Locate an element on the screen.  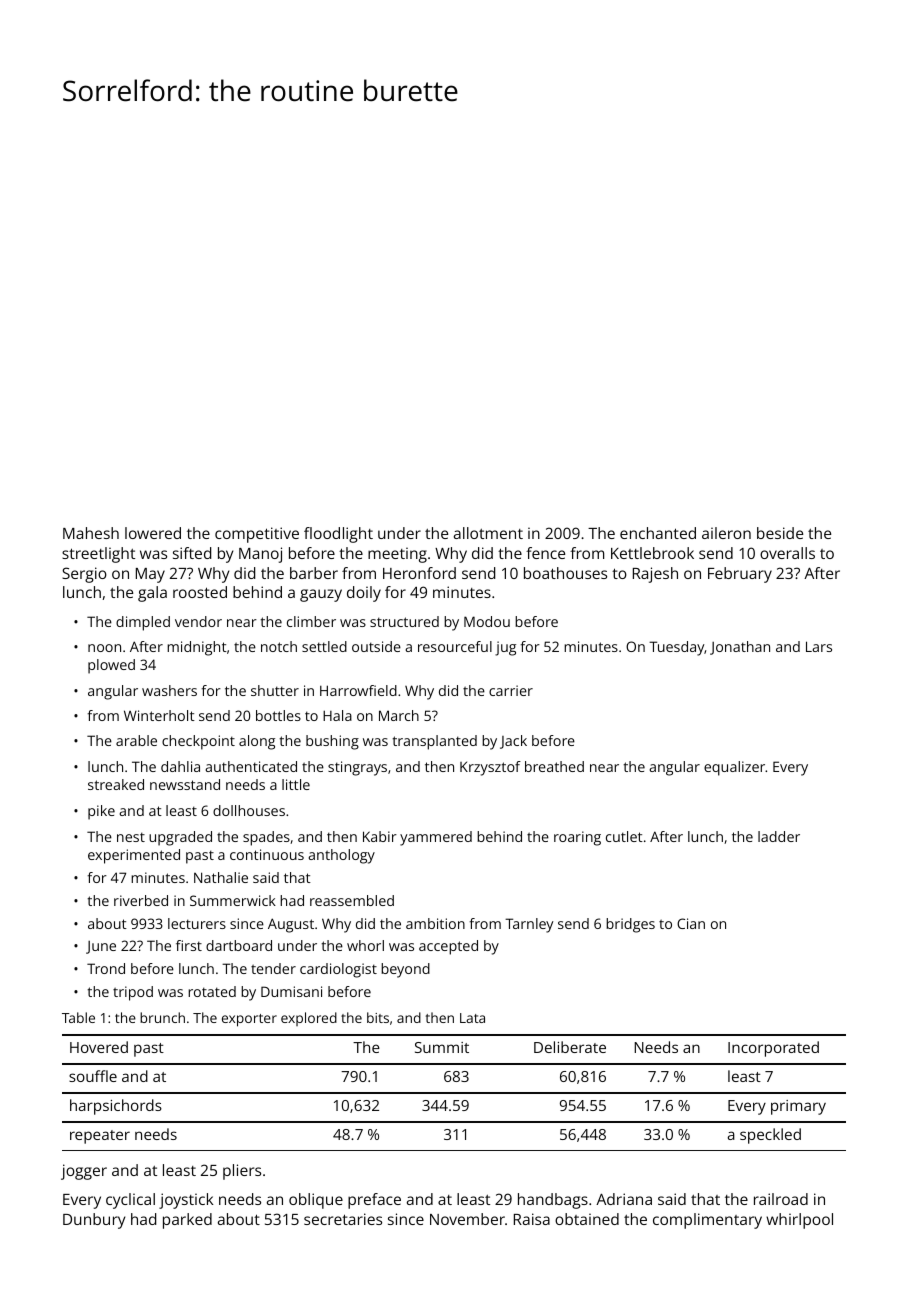
doily is located at coordinates (364, 594).
